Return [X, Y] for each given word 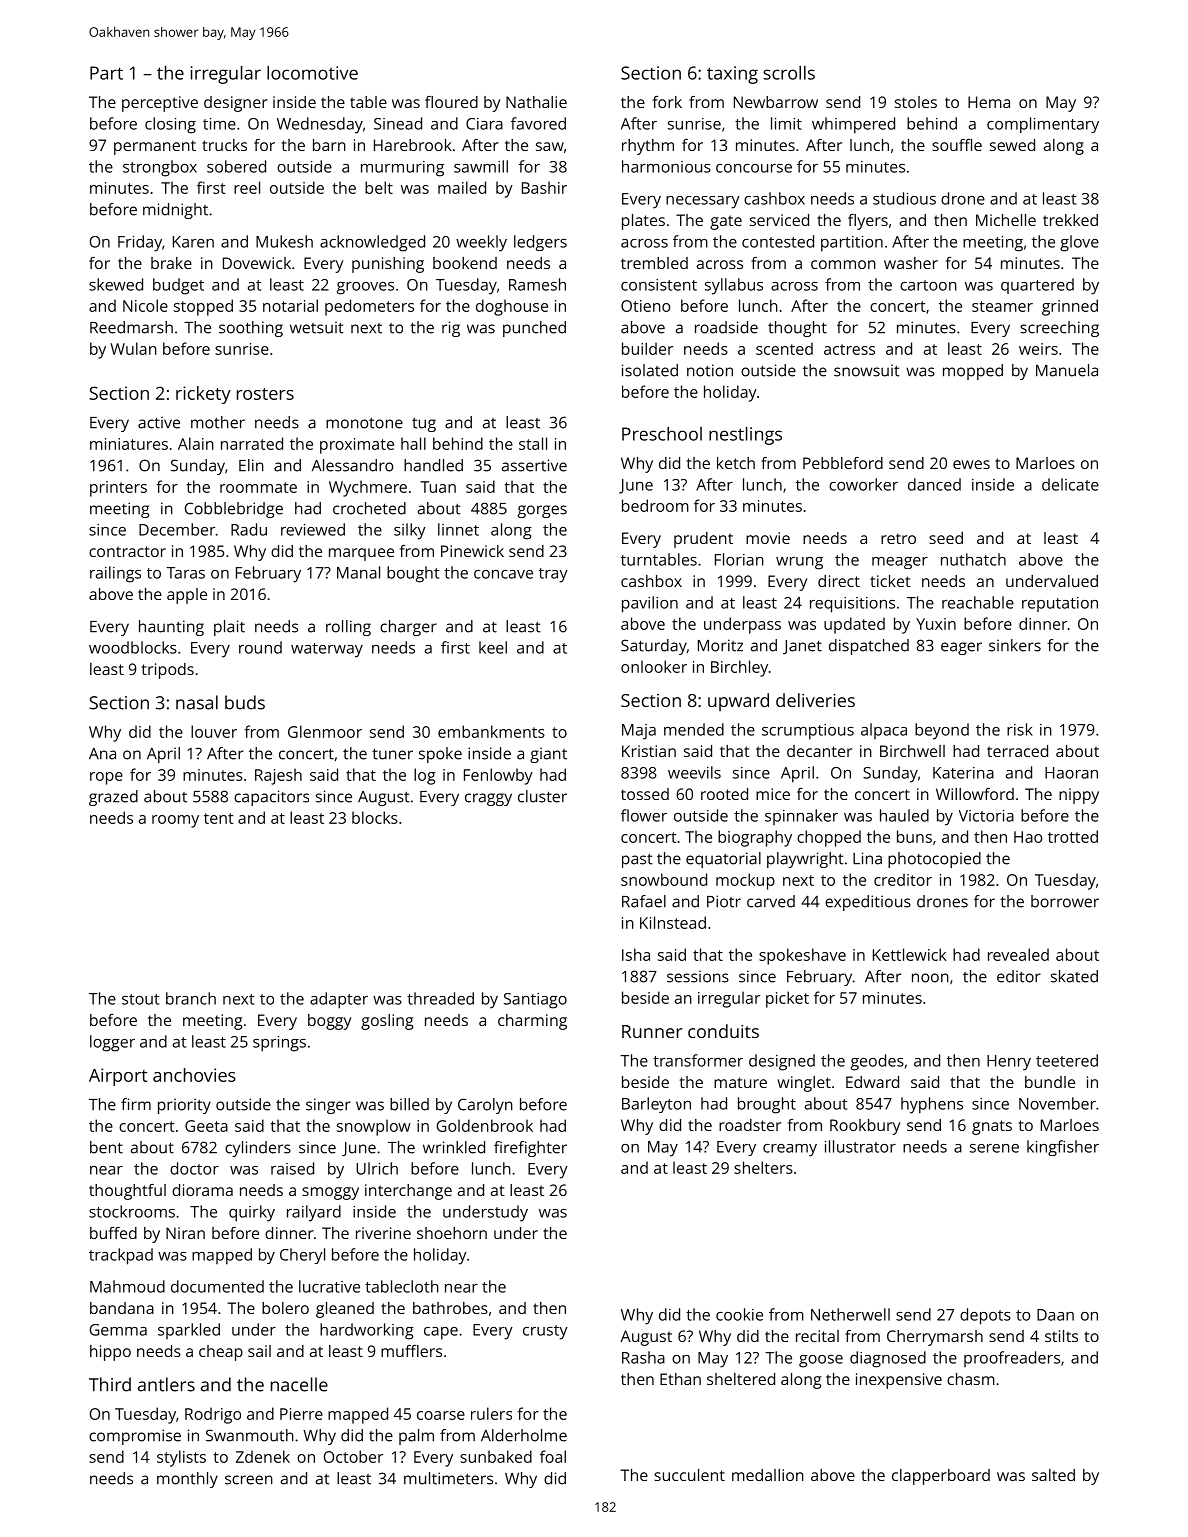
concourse [754, 168]
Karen [193, 242]
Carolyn [485, 1106]
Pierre [301, 1414]
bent [106, 1147]
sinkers [1015, 645]
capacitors [271, 798]
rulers [491, 1413]
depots [985, 1316]
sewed [1012, 145]
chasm [971, 1379]
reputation [1060, 604]
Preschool [662, 433]
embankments [491, 731]
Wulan [133, 348]
